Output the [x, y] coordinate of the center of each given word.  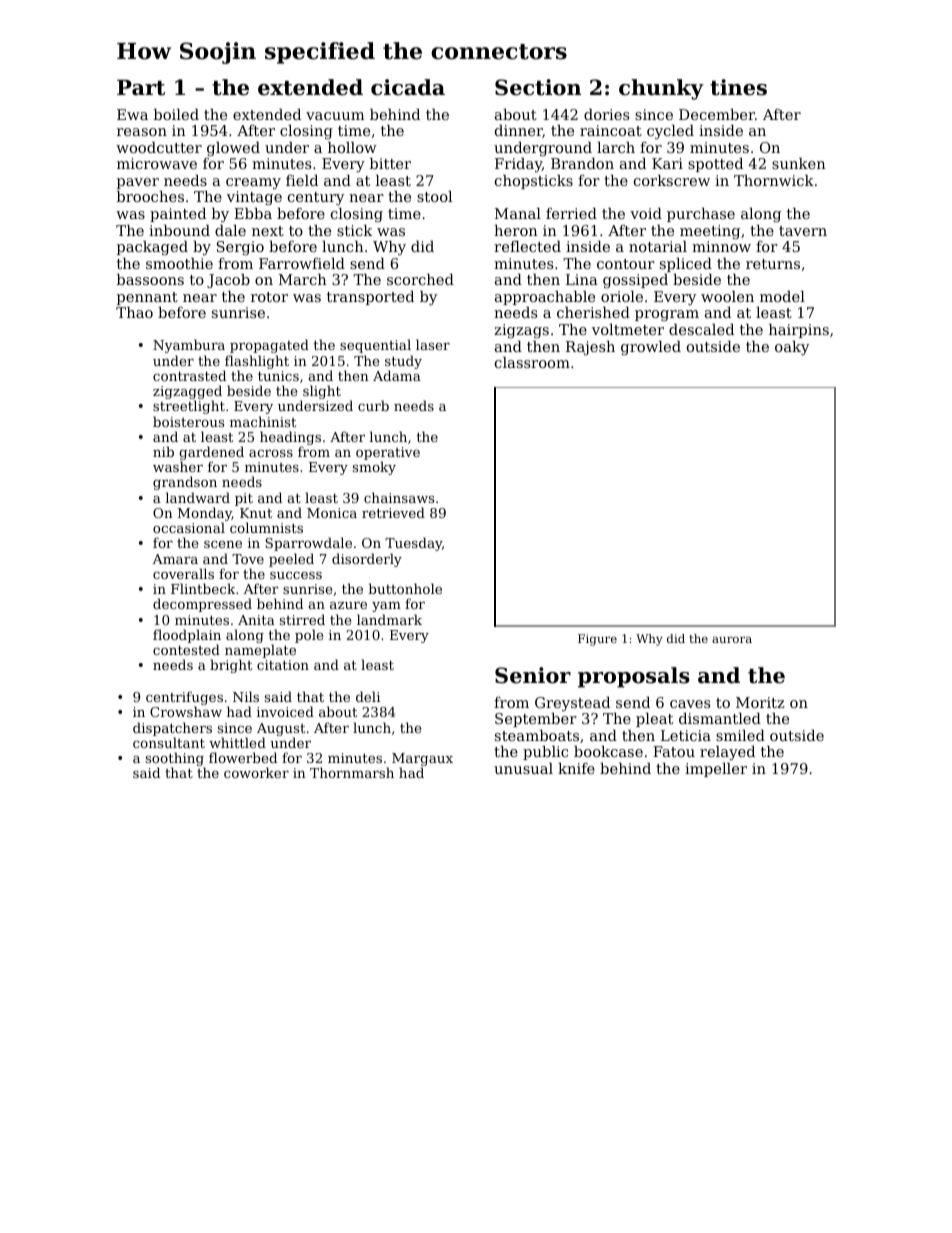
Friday [518, 165]
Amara [175, 559]
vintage [254, 198]
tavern [803, 231]
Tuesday [413, 544]
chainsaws [399, 497]
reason [142, 132]
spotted [715, 165]
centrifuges [184, 698]
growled [651, 348]
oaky [792, 348]
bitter [390, 163]
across [271, 453]
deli [368, 696]
